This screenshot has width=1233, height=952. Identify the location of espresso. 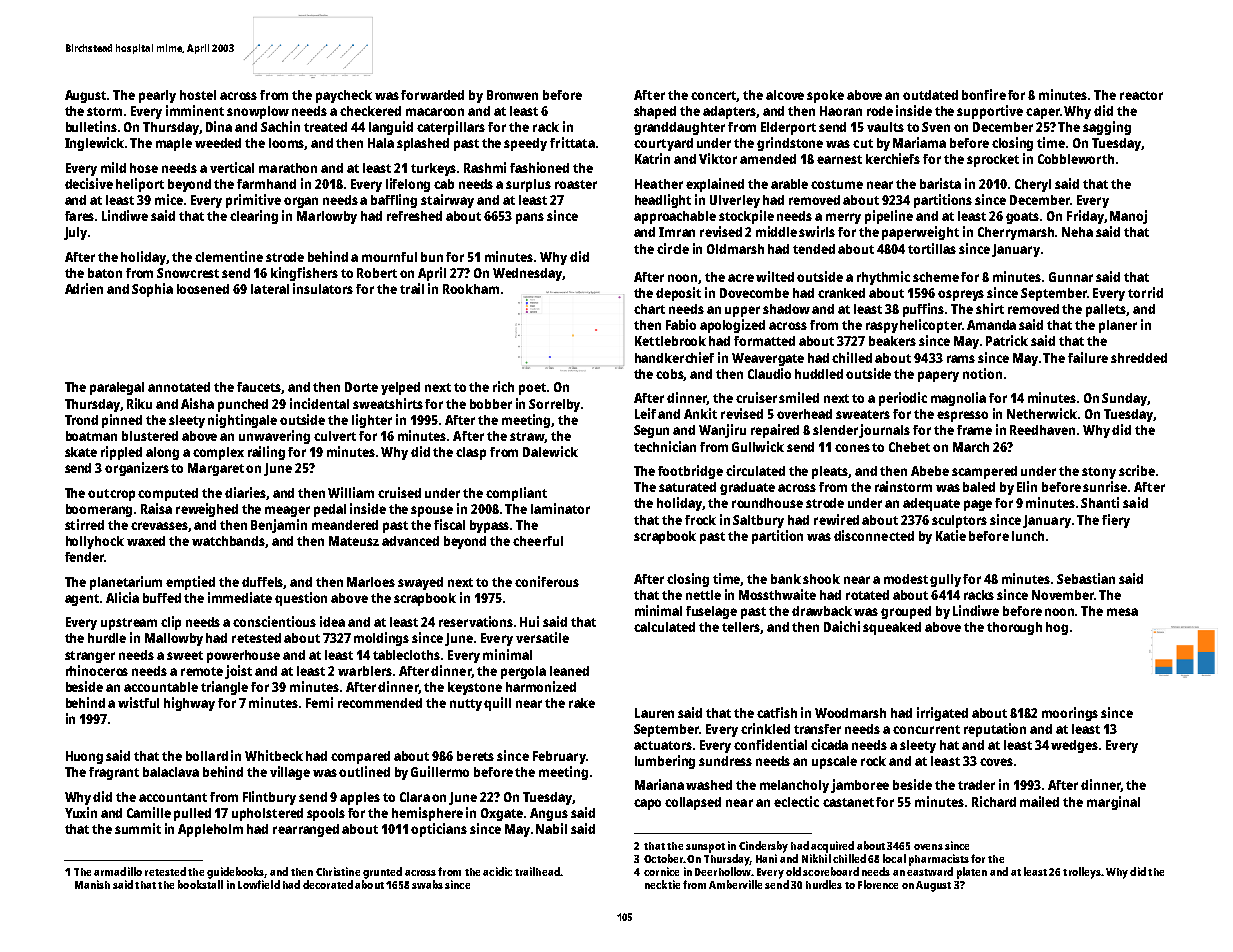
(962, 416).
